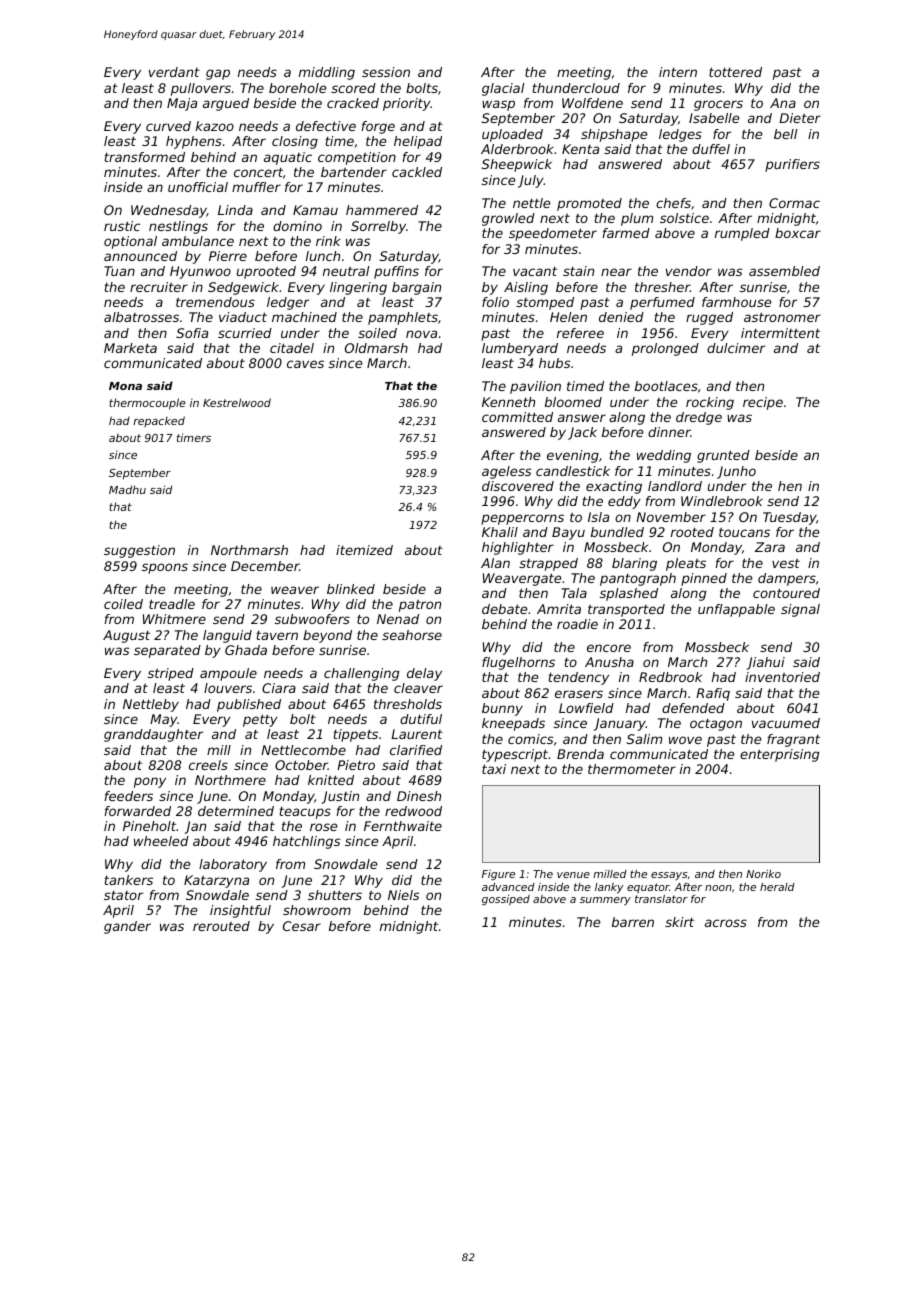 Image resolution: width=924 pixels, height=1308 pixels. What do you see at coordinates (503, 89) in the screenshot?
I see `glacial` at bounding box center [503, 89].
